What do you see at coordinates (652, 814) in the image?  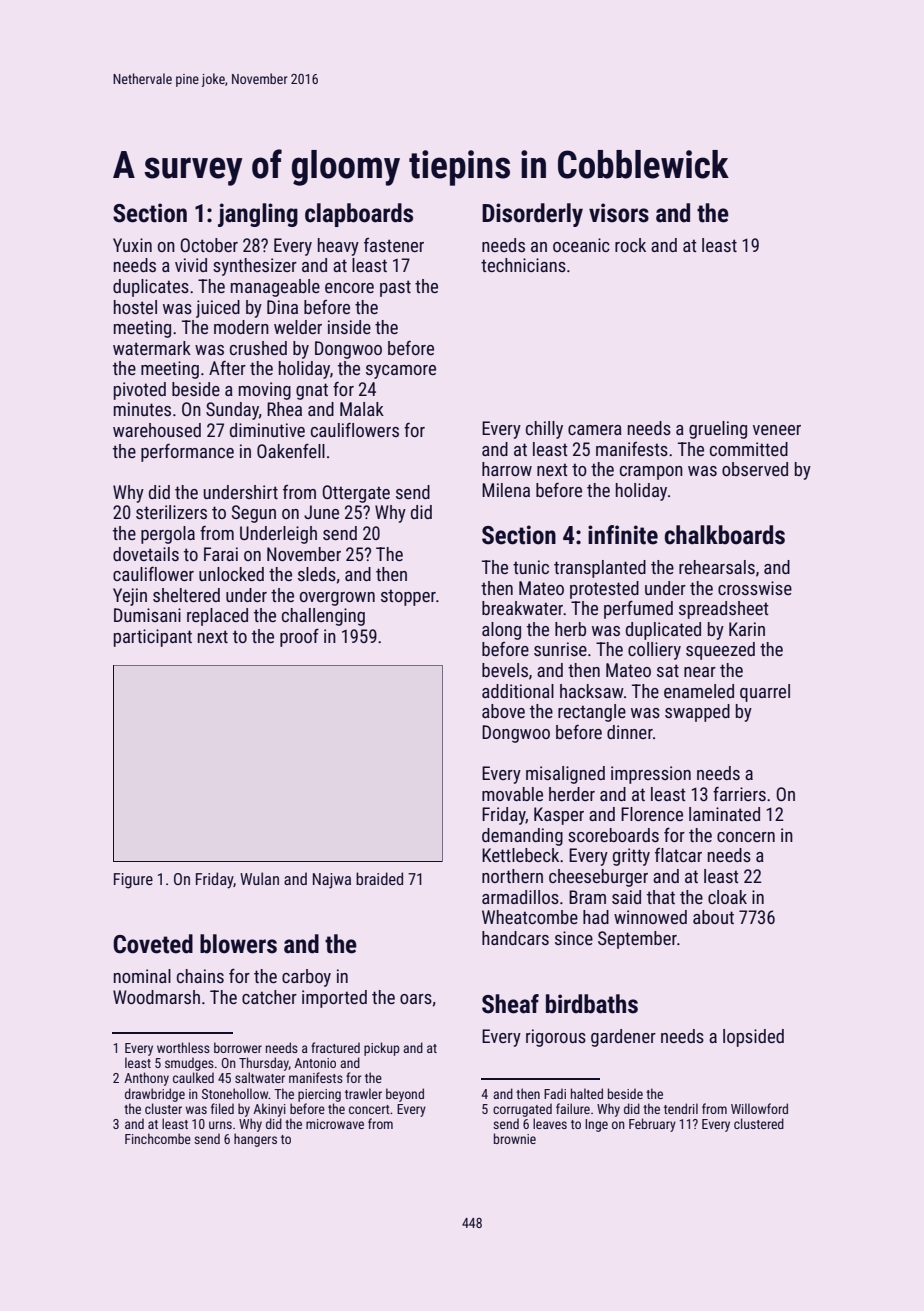 I see `Florence` at bounding box center [652, 814].
